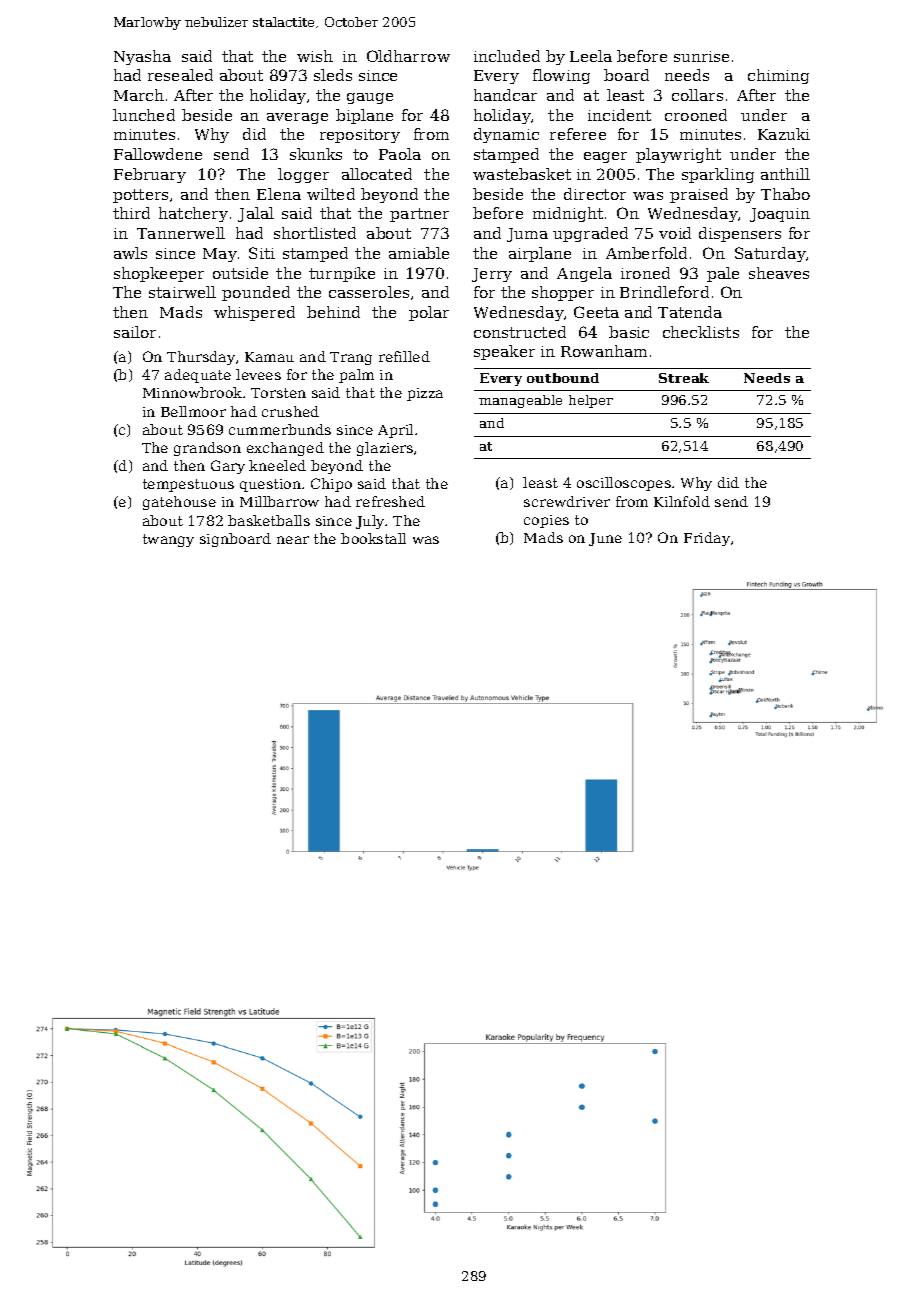 The width and height of the image is (924, 1308). What do you see at coordinates (619, 115) in the image?
I see `incident` at bounding box center [619, 115].
